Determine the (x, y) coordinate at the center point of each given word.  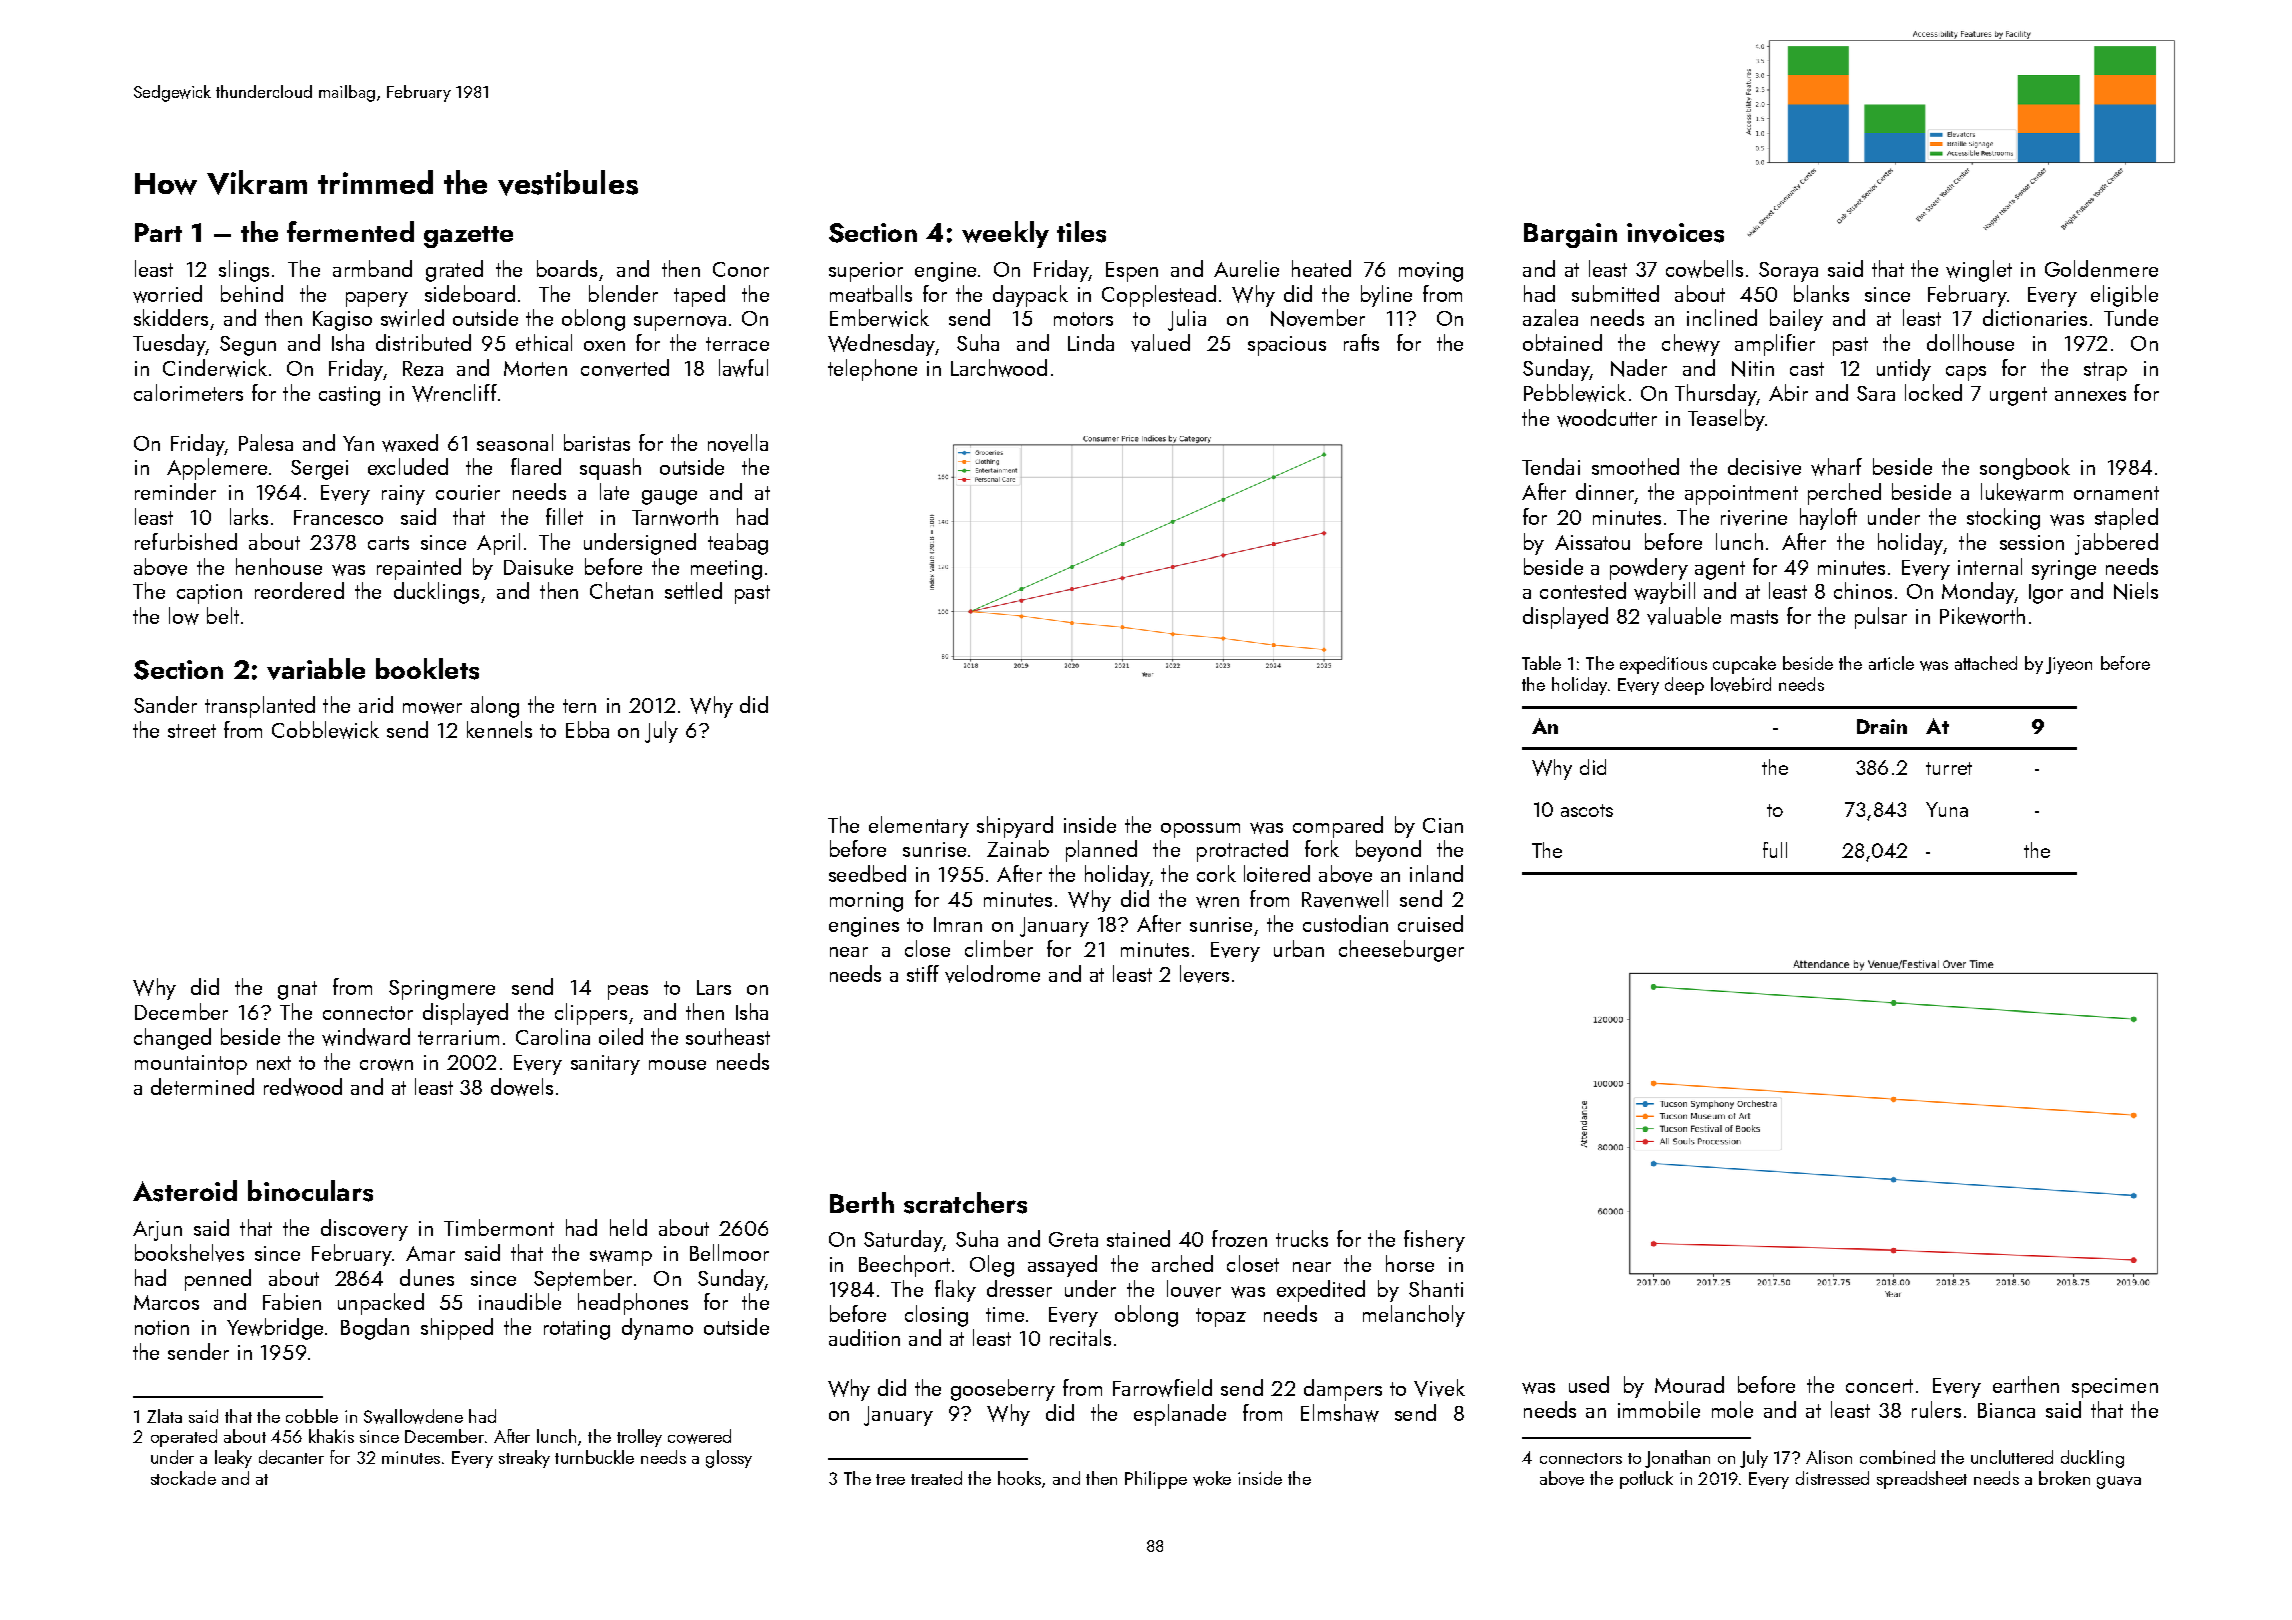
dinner (1605, 491)
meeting (726, 570)
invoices (1675, 233)
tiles (1081, 232)
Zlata (164, 1416)
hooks (1019, 1478)
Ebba (587, 729)
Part (158, 232)
